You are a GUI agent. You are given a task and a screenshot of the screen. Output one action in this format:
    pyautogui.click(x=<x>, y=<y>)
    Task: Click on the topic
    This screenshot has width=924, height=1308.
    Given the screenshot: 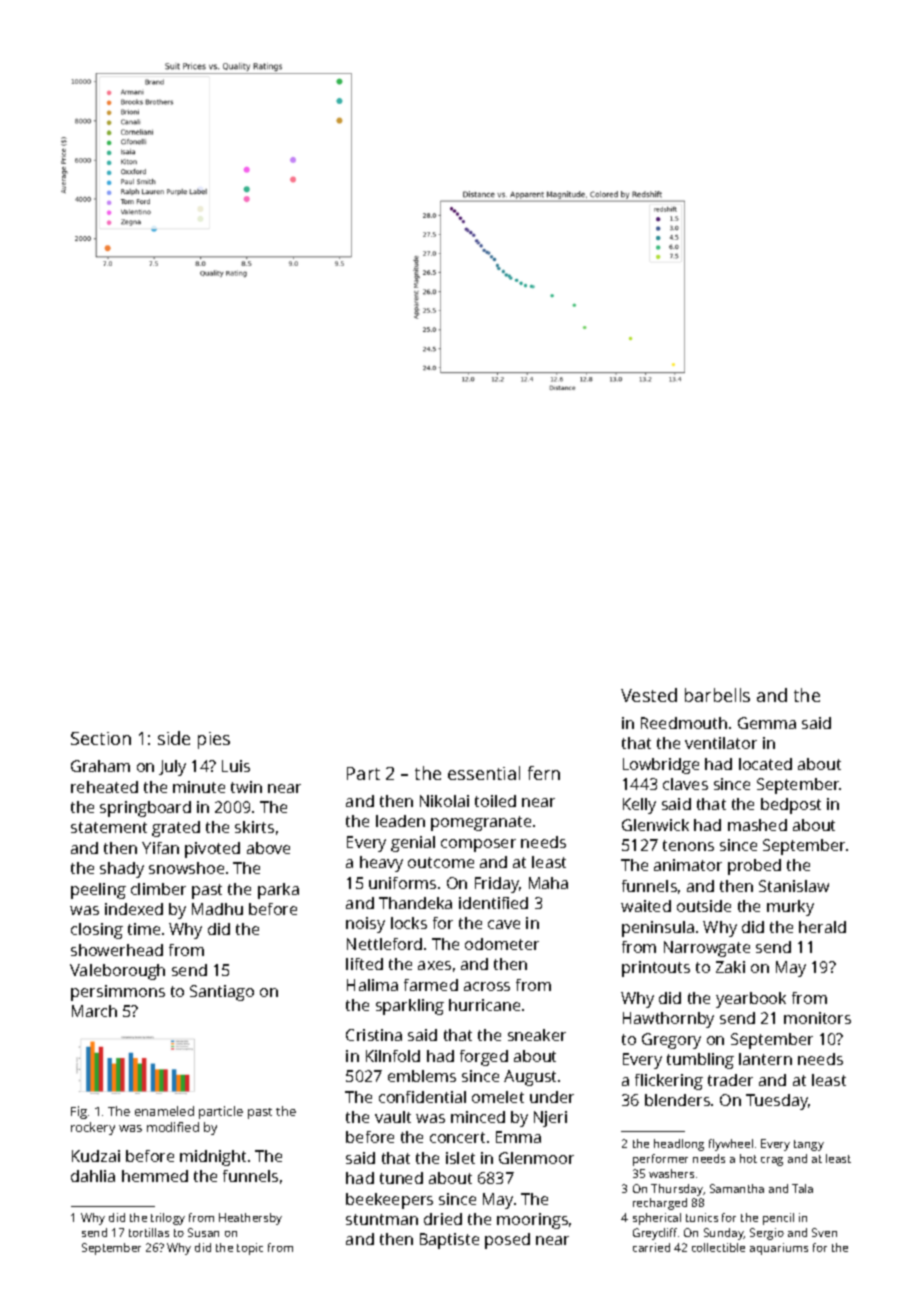 What is the action you would take?
    pyautogui.click(x=250, y=1249)
